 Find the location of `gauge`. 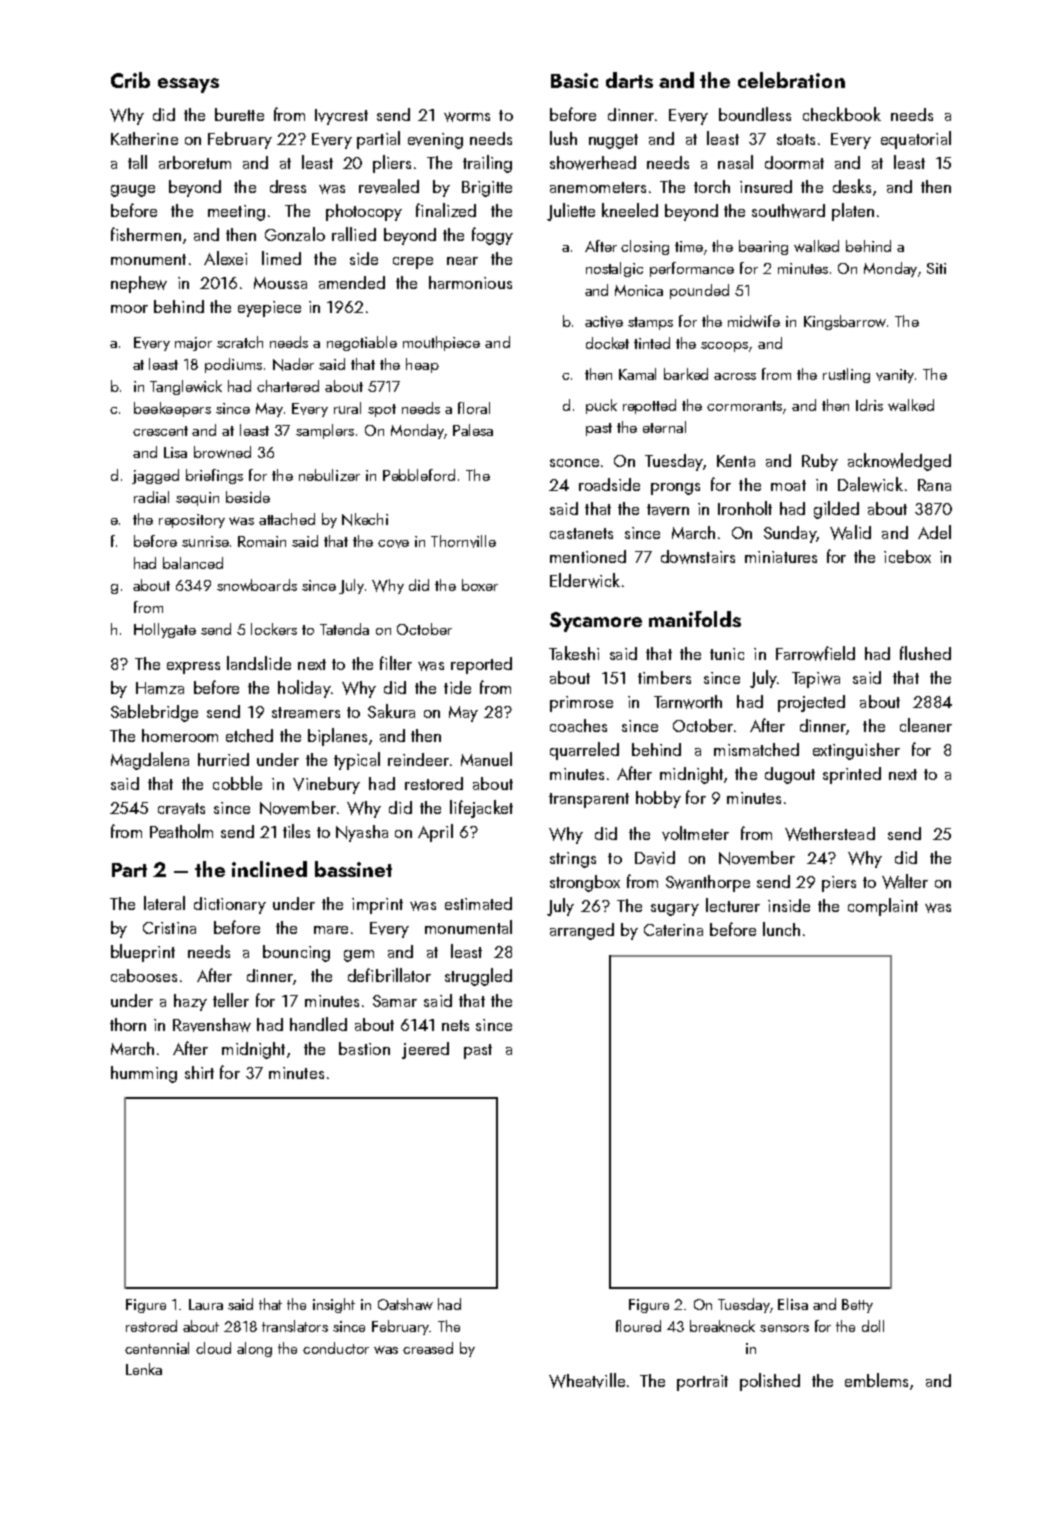

gauge is located at coordinates (133, 191).
